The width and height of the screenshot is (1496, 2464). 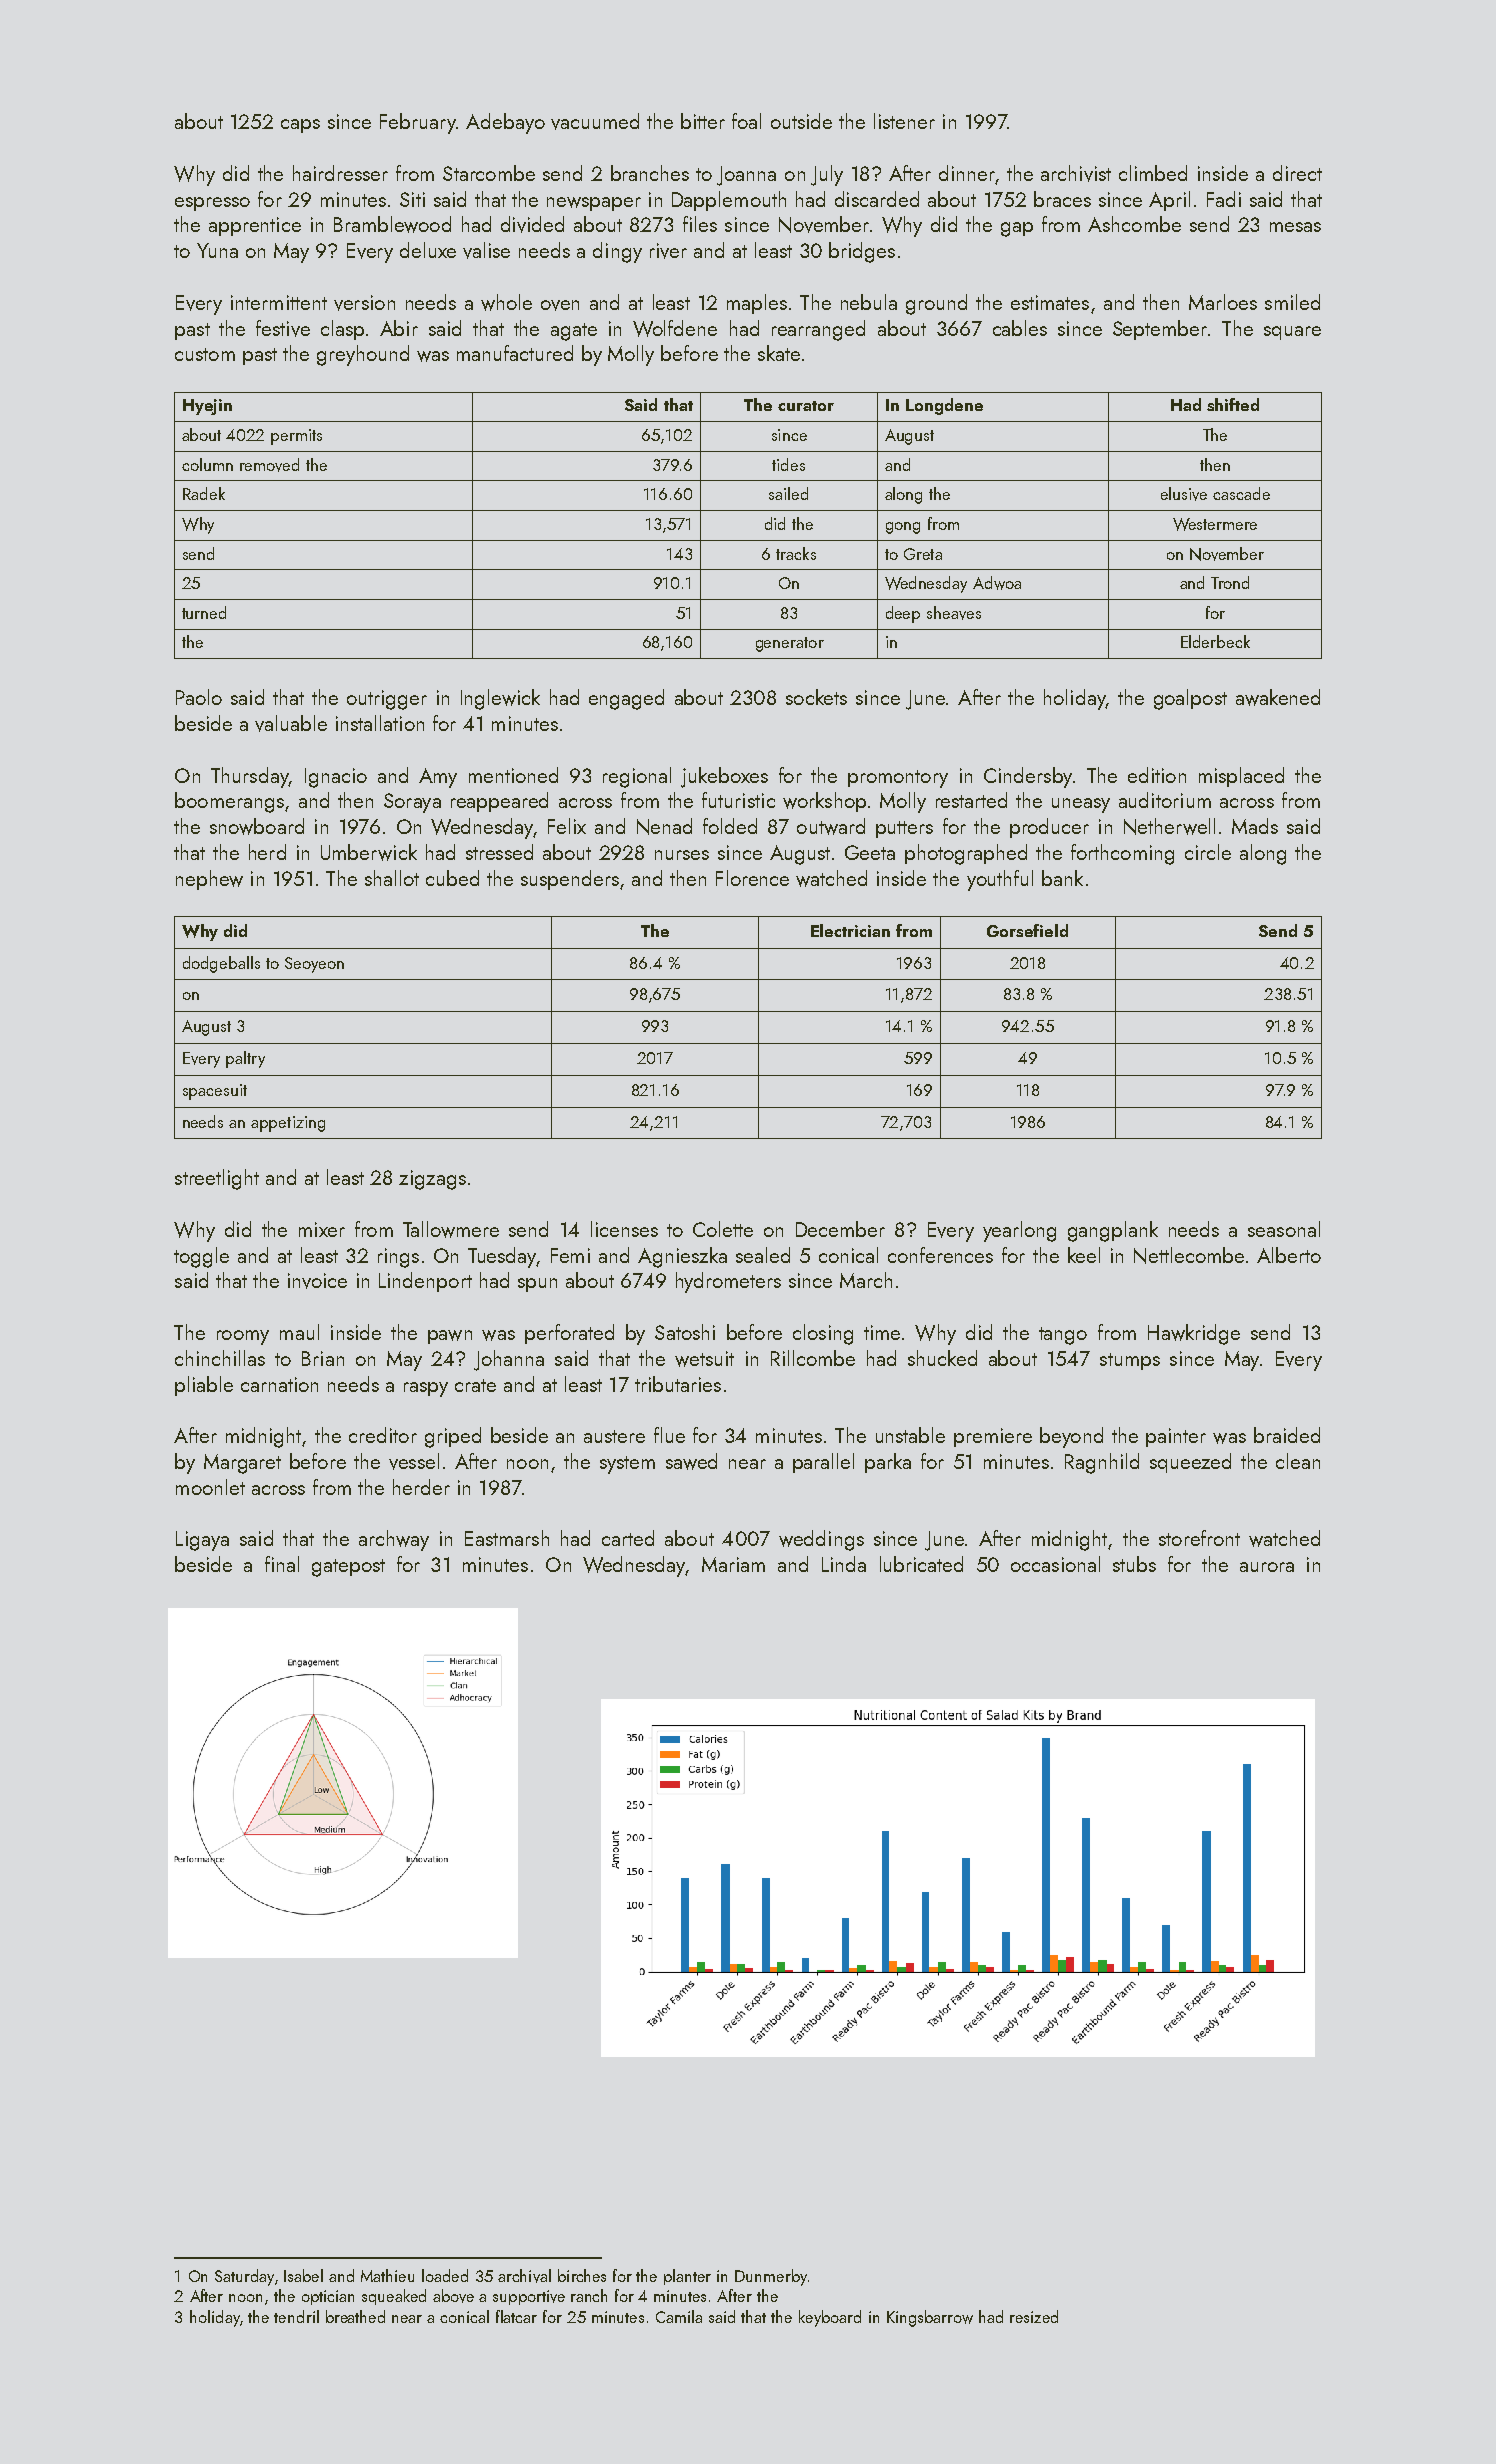 I want to click on intermittent, so click(x=279, y=302).
